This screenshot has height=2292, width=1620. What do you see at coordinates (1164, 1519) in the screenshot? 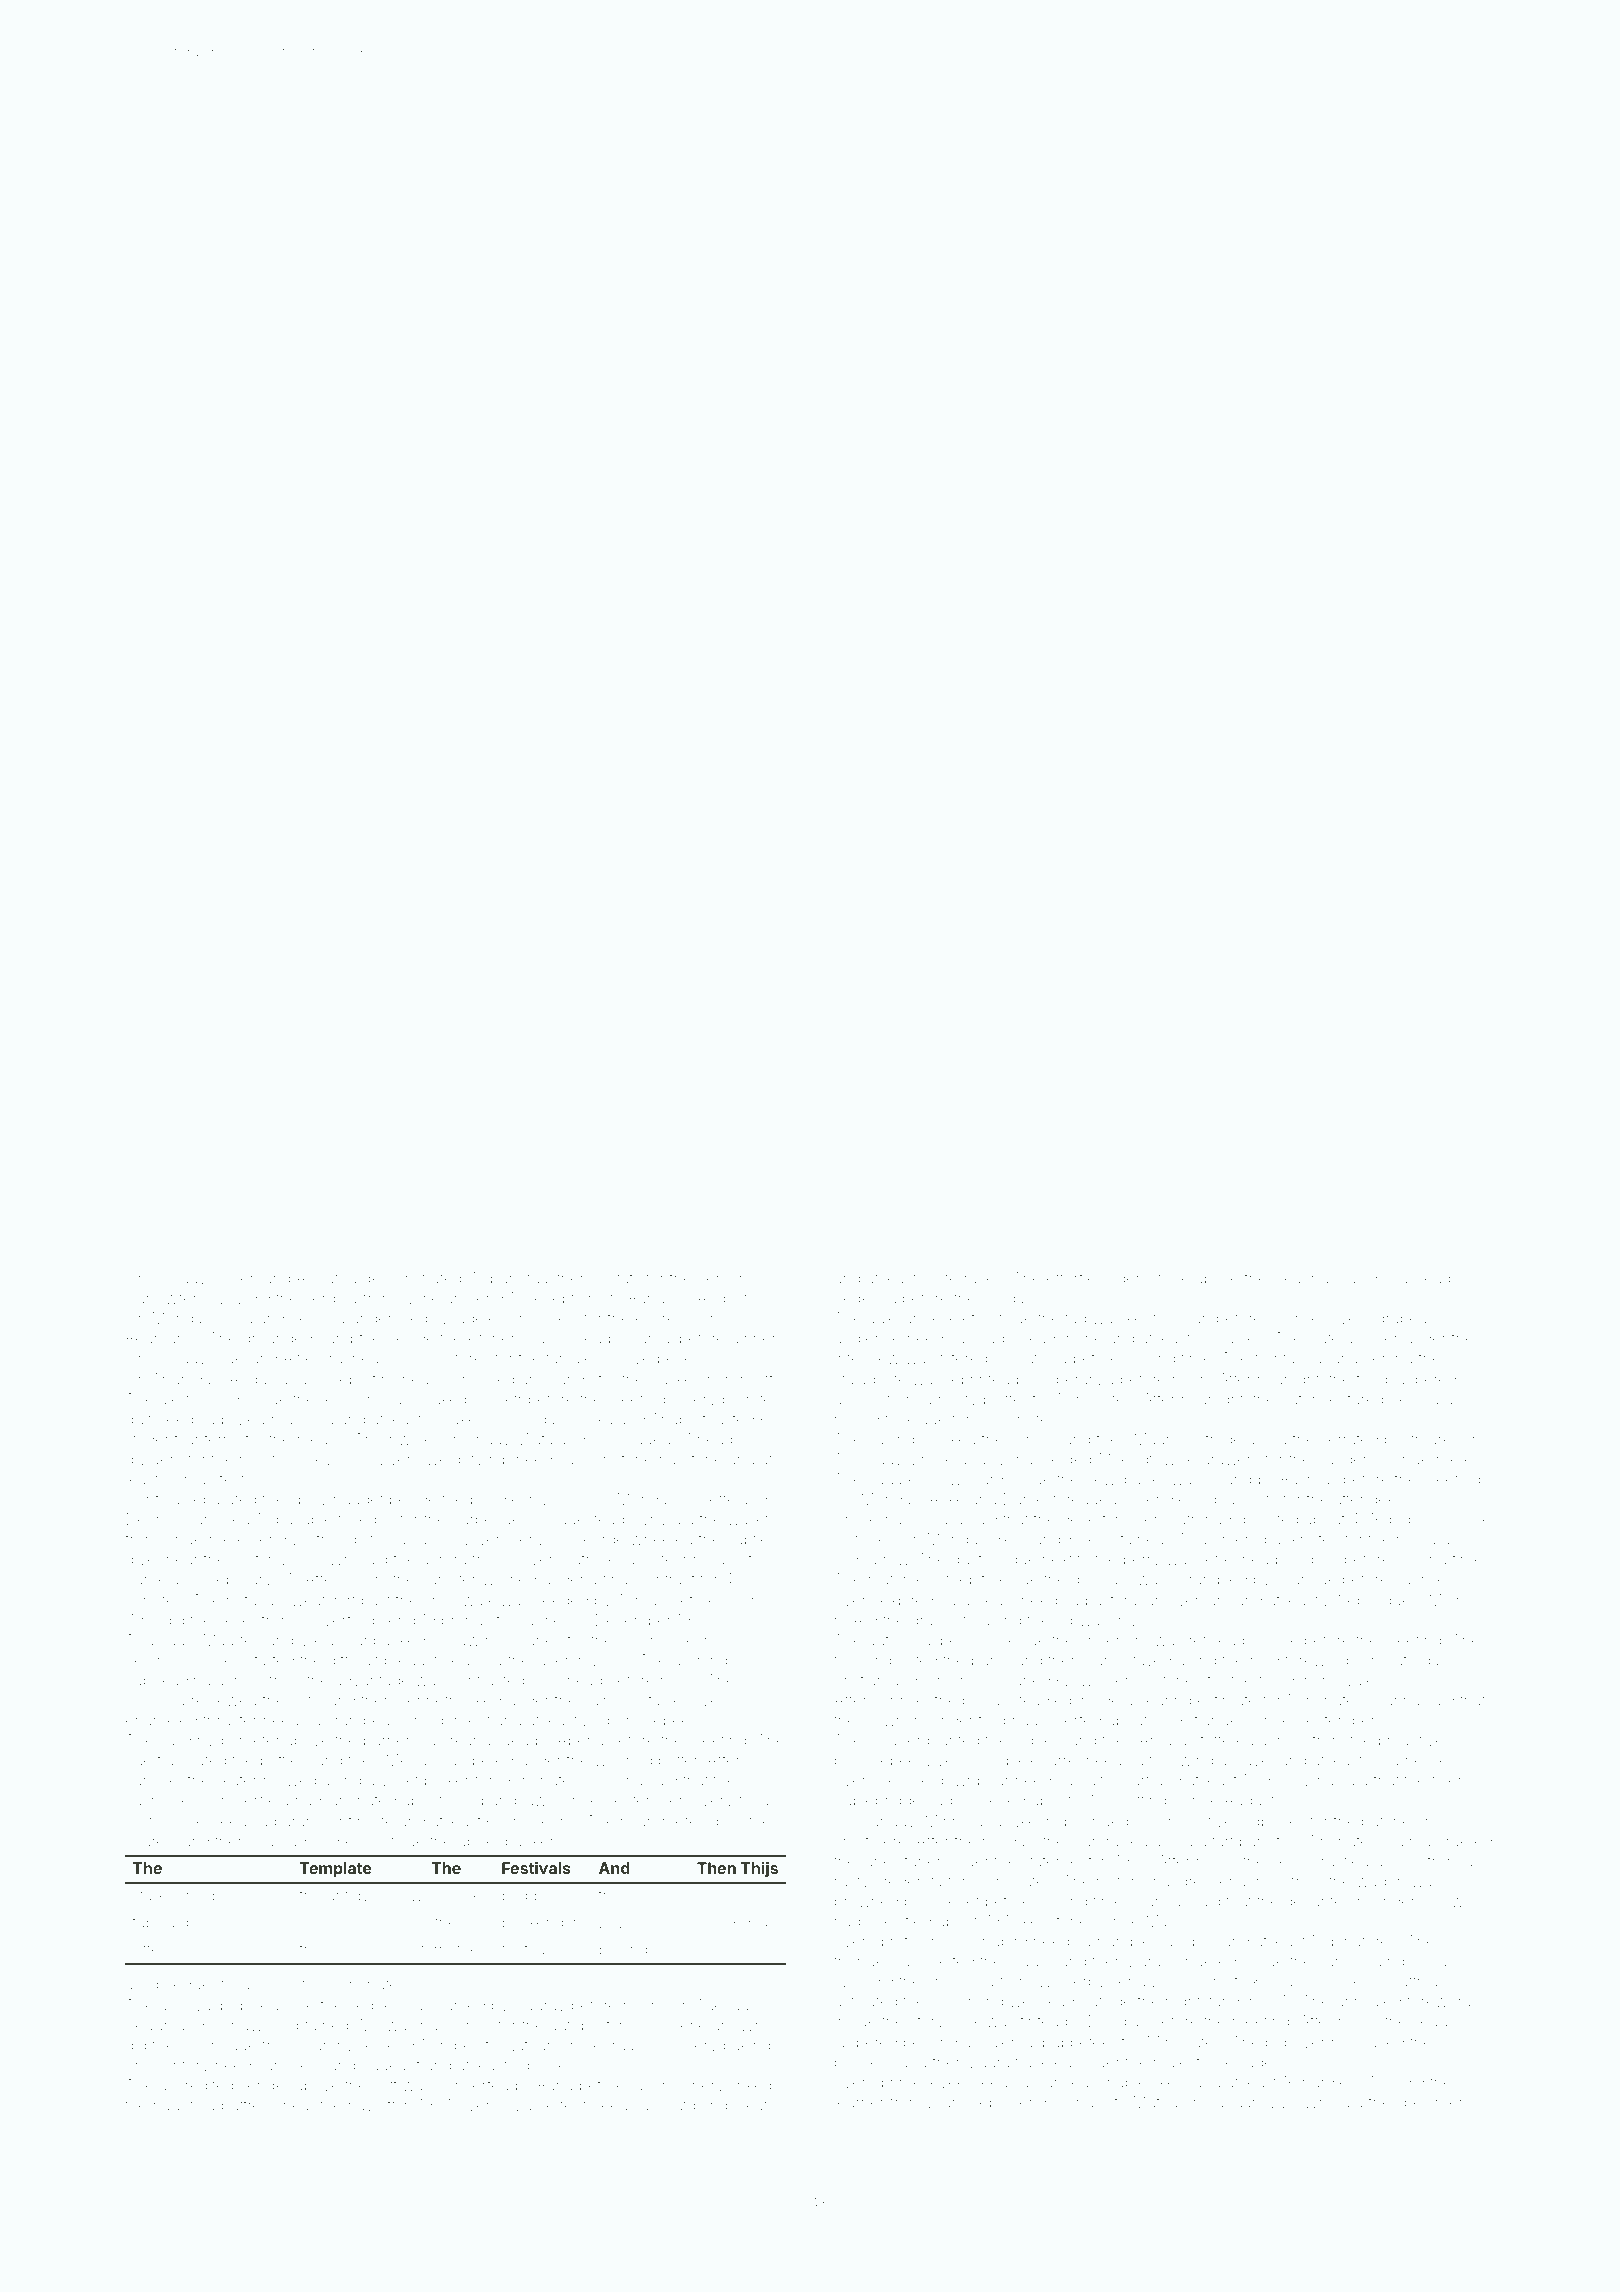
I see `Islemouth` at bounding box center [1164, 1519].
